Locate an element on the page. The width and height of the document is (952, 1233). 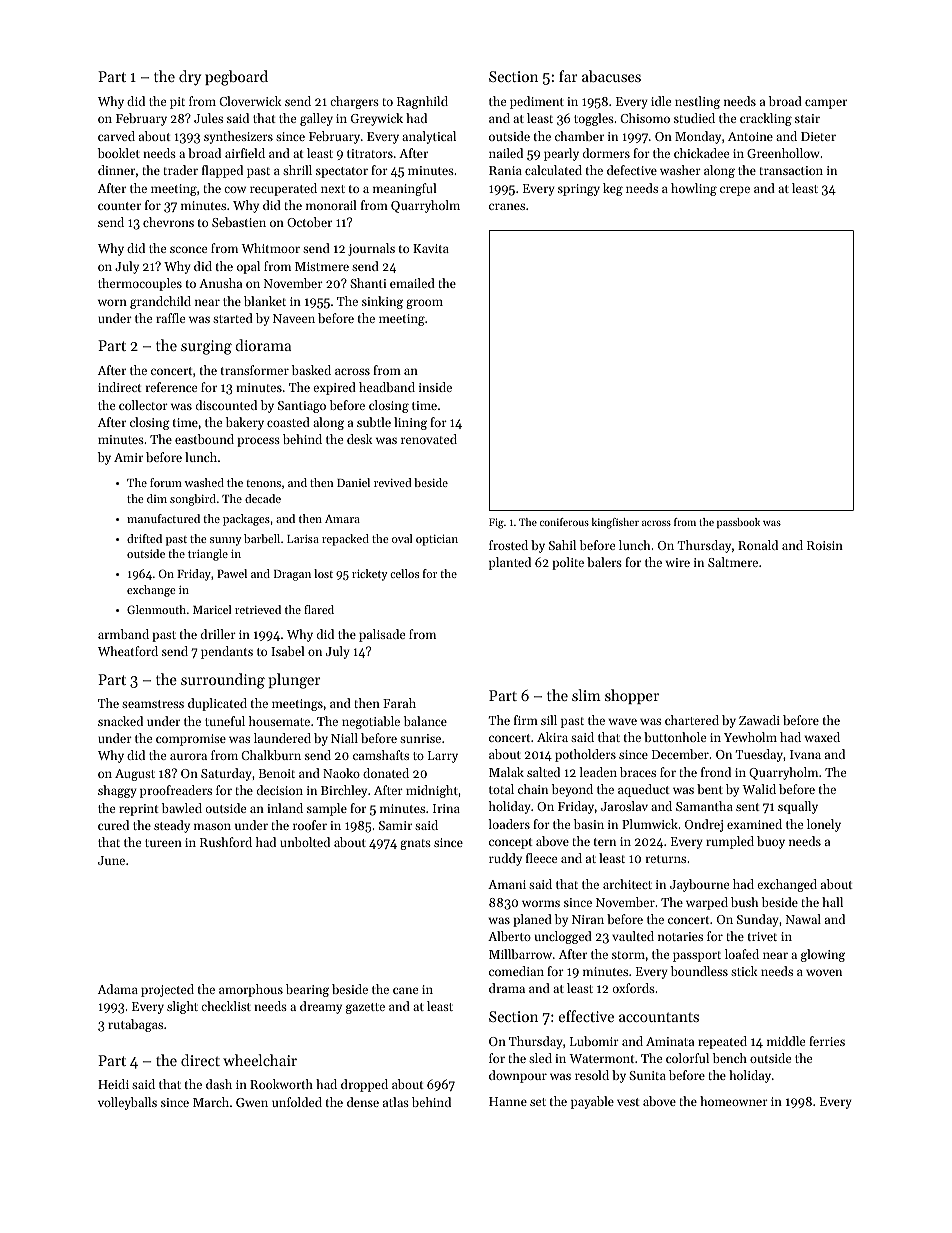
howling is located at coordinates (694, 189).
